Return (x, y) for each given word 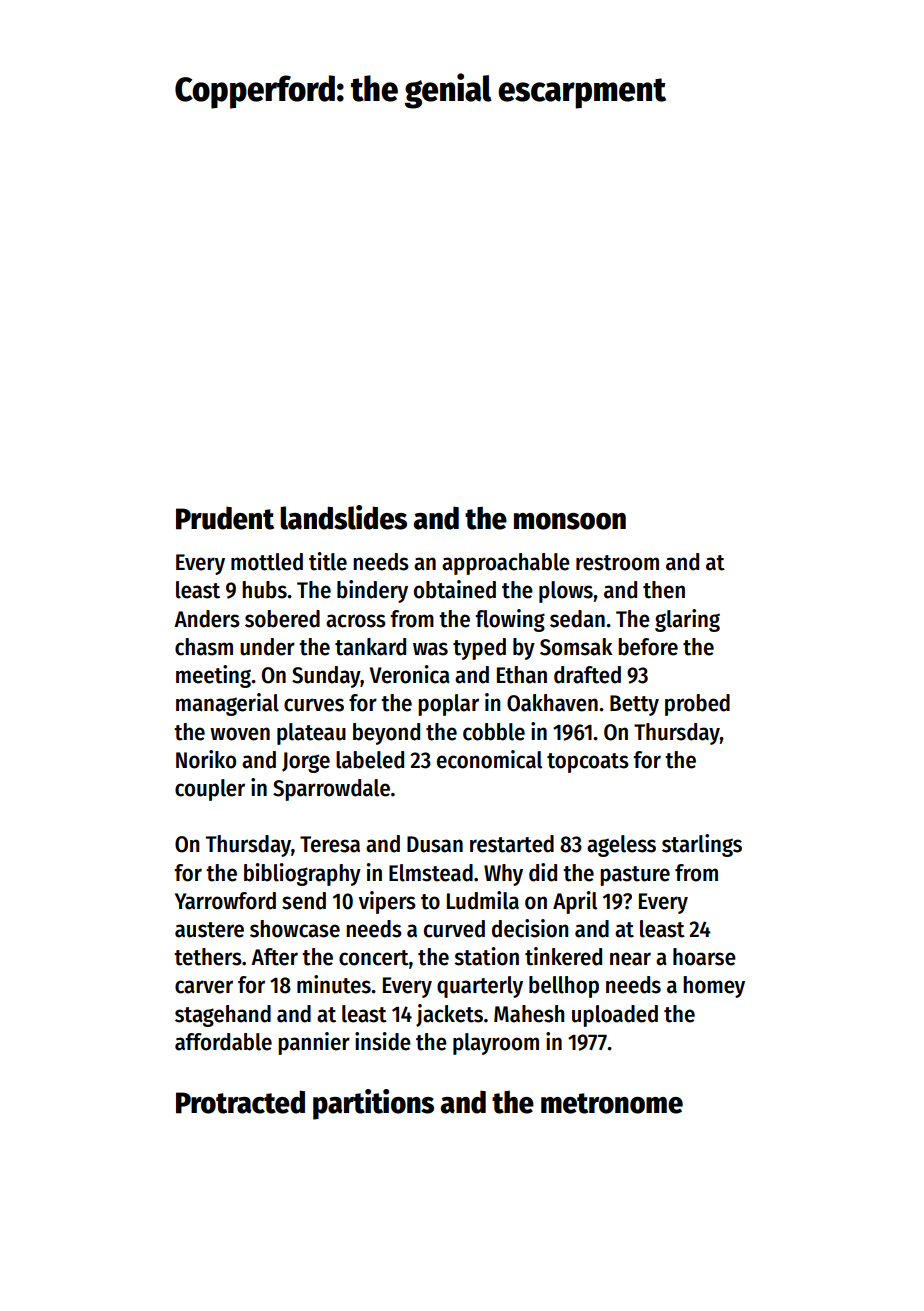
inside (383, 1041)
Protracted (240, 1102)
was (430, 649)
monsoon (570, 521)
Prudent (225, 518)
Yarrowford (225, 901)
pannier (314, 1043)
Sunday (326, 677)
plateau (311, 734)
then (664, 590)
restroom (617, 563)
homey (714, 987)
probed (697, 705)
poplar (448, 705)
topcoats (588, 763)
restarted (512, 844)
